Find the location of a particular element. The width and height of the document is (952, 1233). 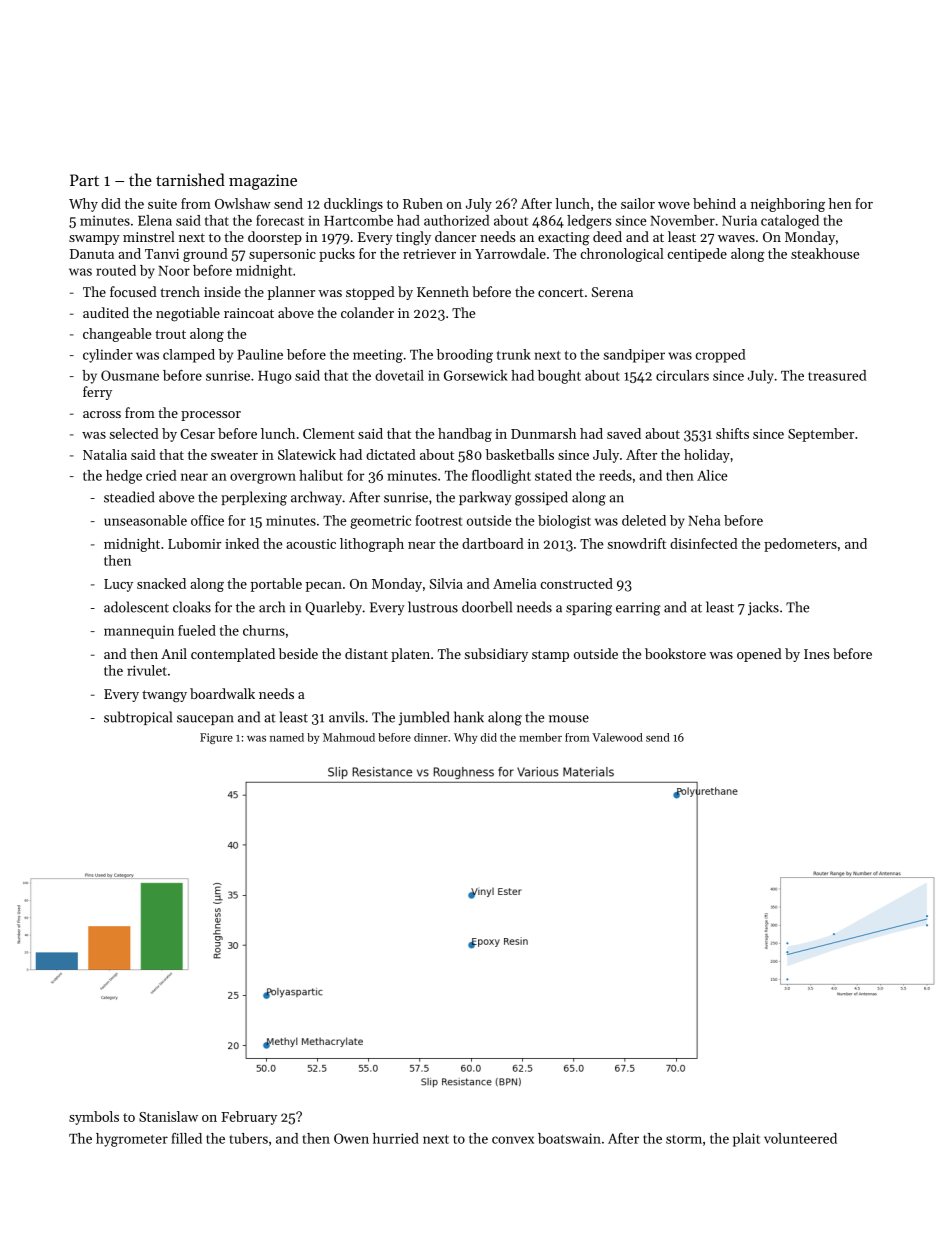

named is located at coordinates (287, 737).
